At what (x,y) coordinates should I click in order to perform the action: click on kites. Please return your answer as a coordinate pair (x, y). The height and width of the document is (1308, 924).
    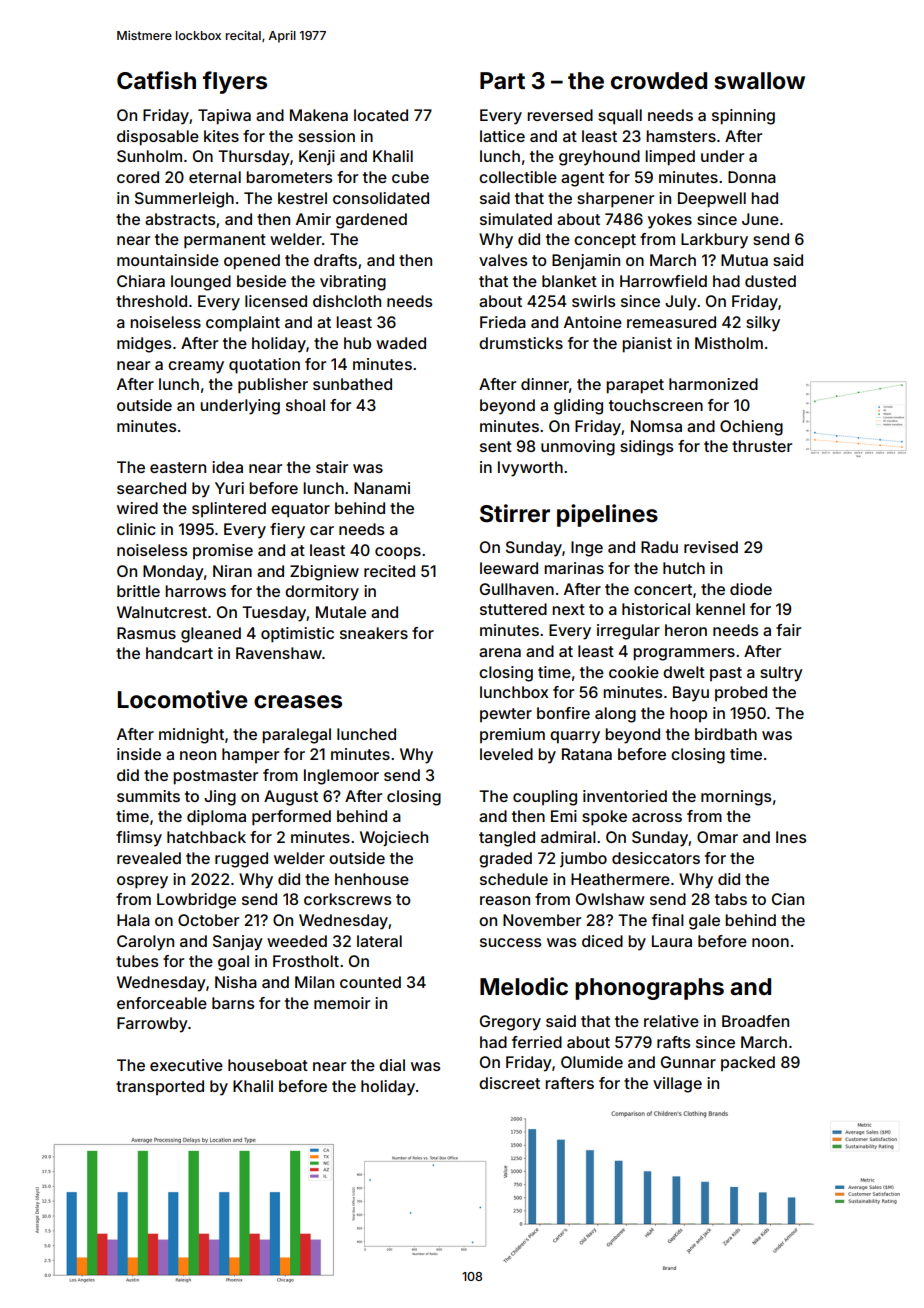
    Looking at the image, I should click on (221, 136).
